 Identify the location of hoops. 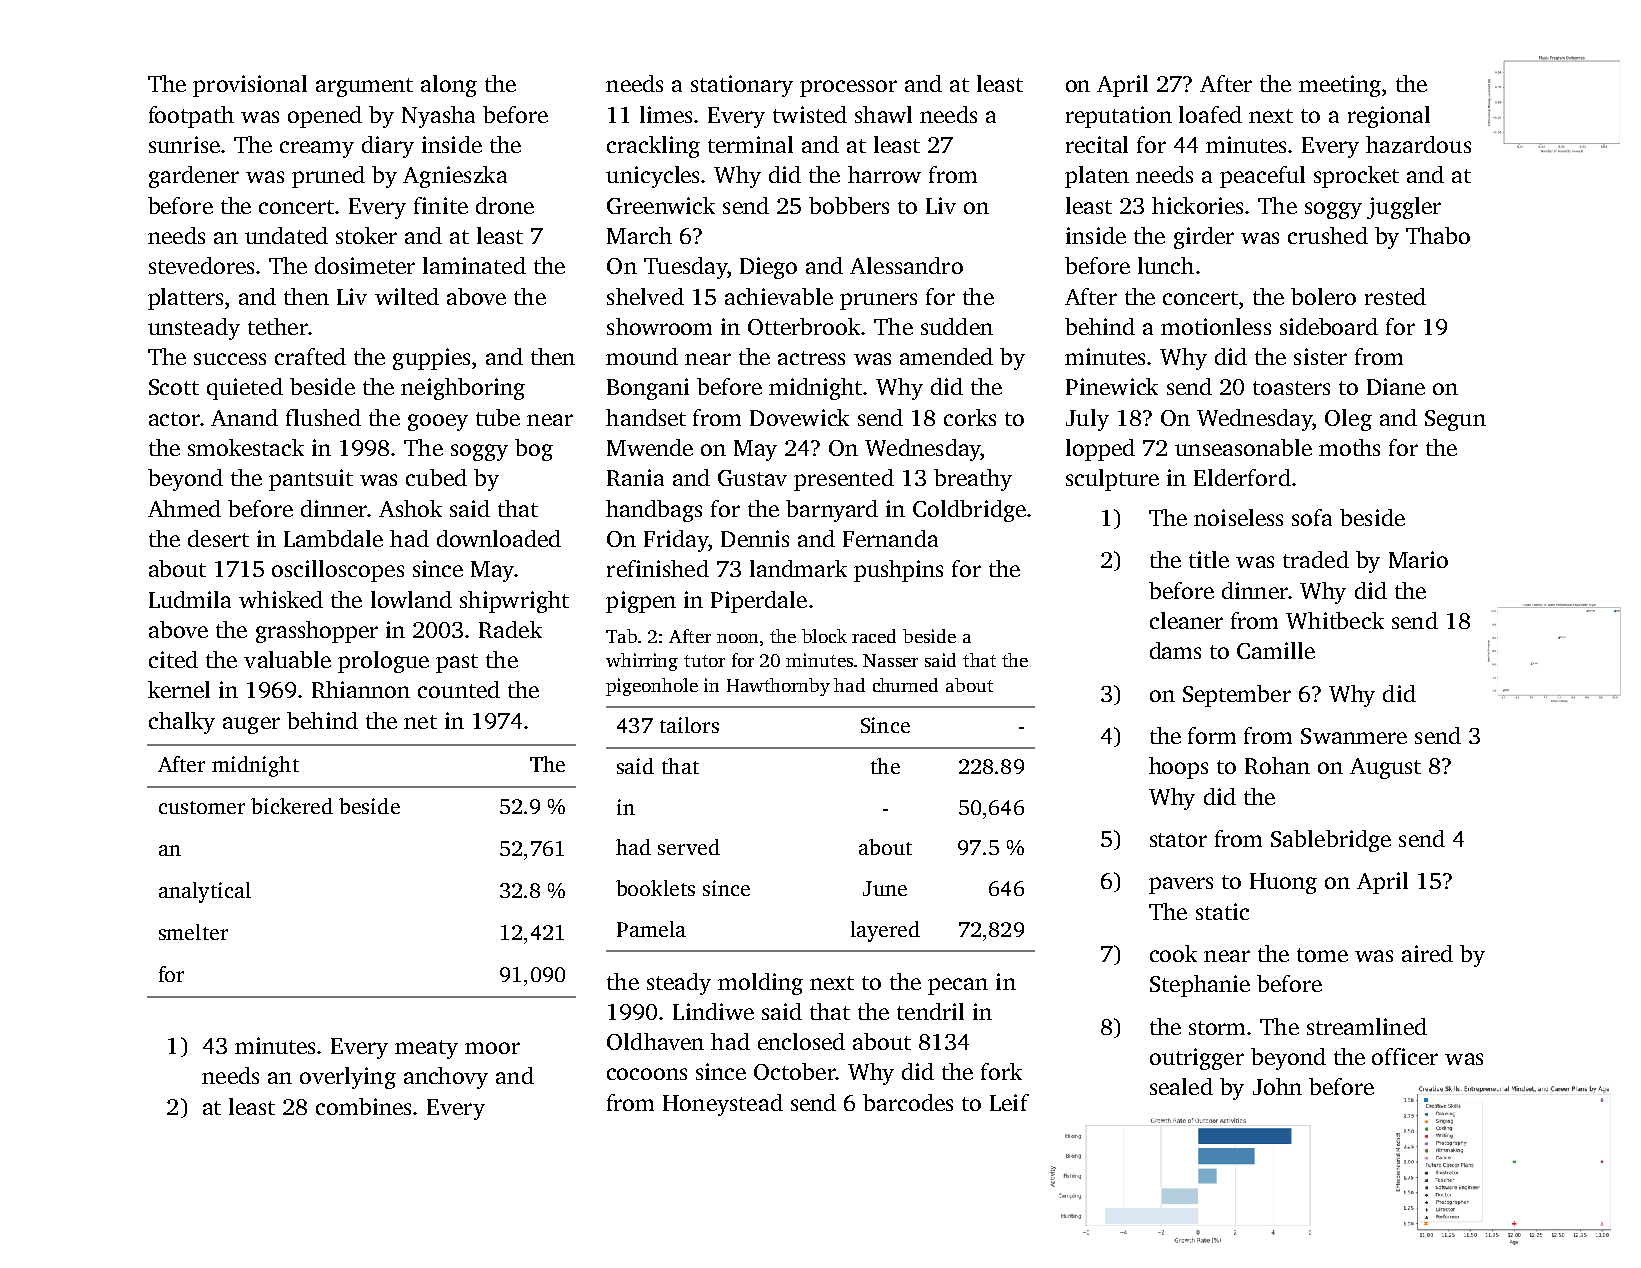
(1178, 768).
